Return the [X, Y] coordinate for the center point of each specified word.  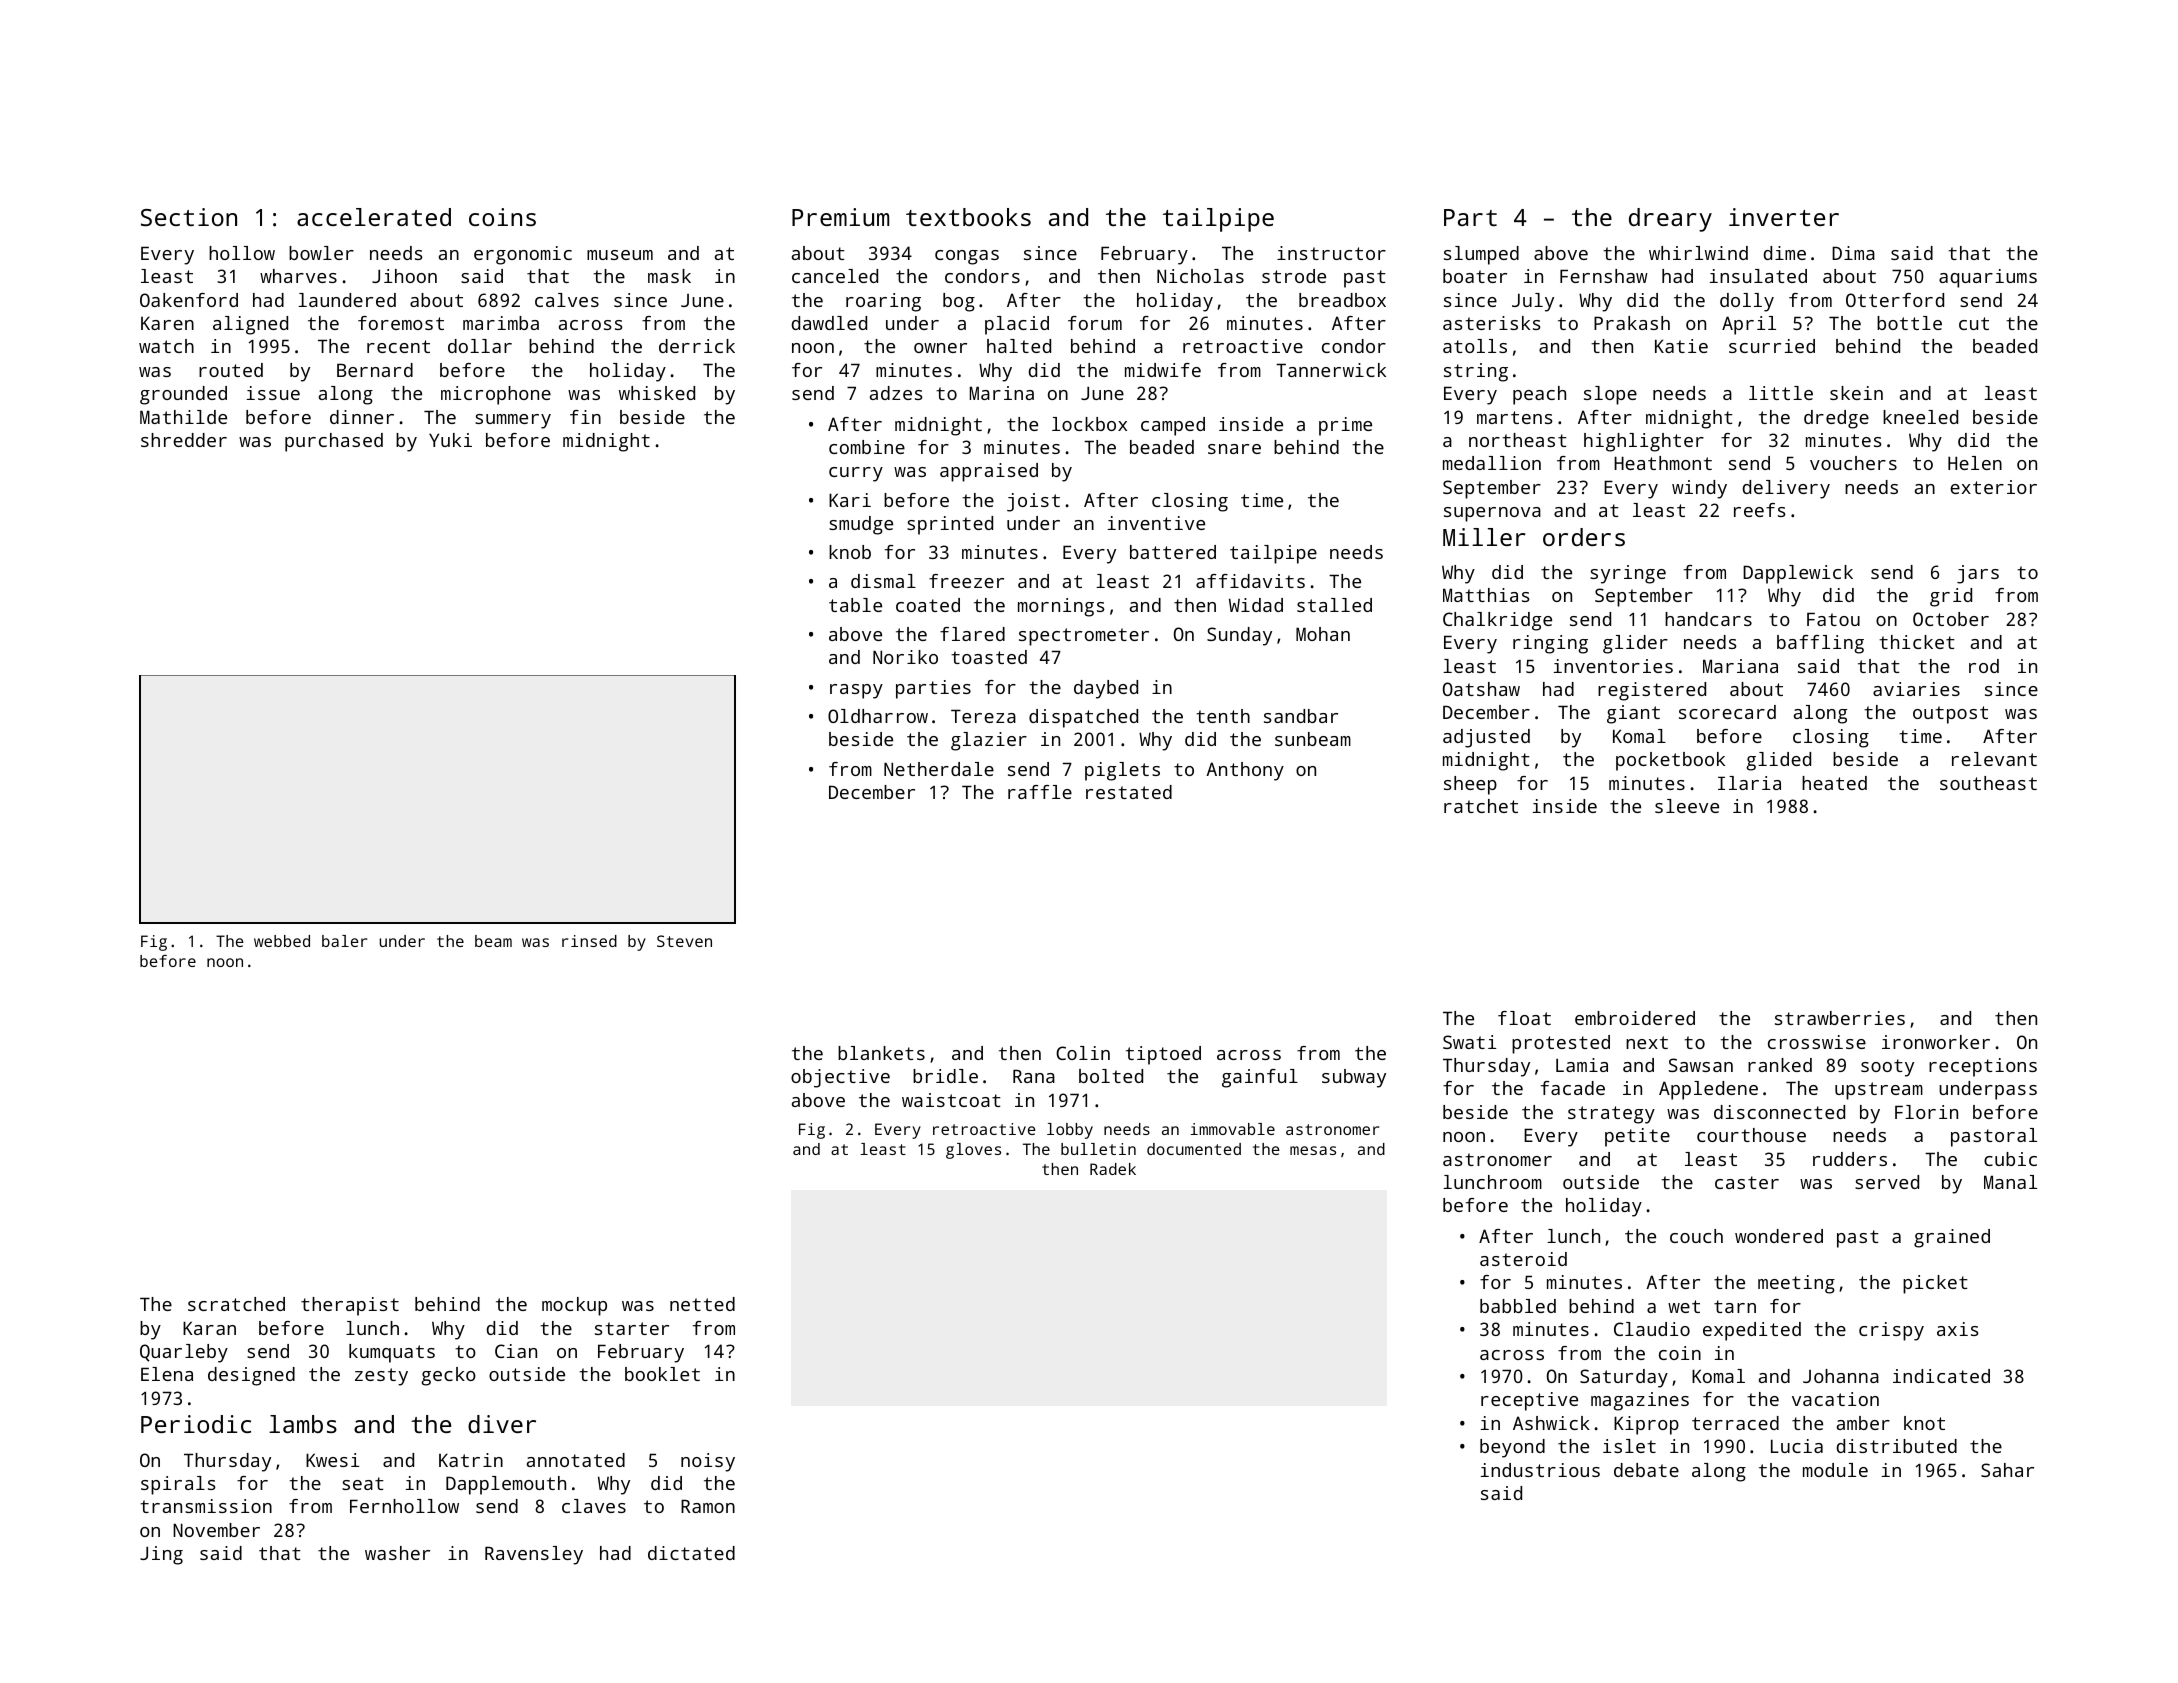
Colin [1083, 1053]
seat [363, 1483]
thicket [1917, 642]
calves [567, 300]
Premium [840, 217]
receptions [1983, 1067]
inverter [1784, 217]
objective [840, 1078]
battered [1173, 552]
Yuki [450, 440]
